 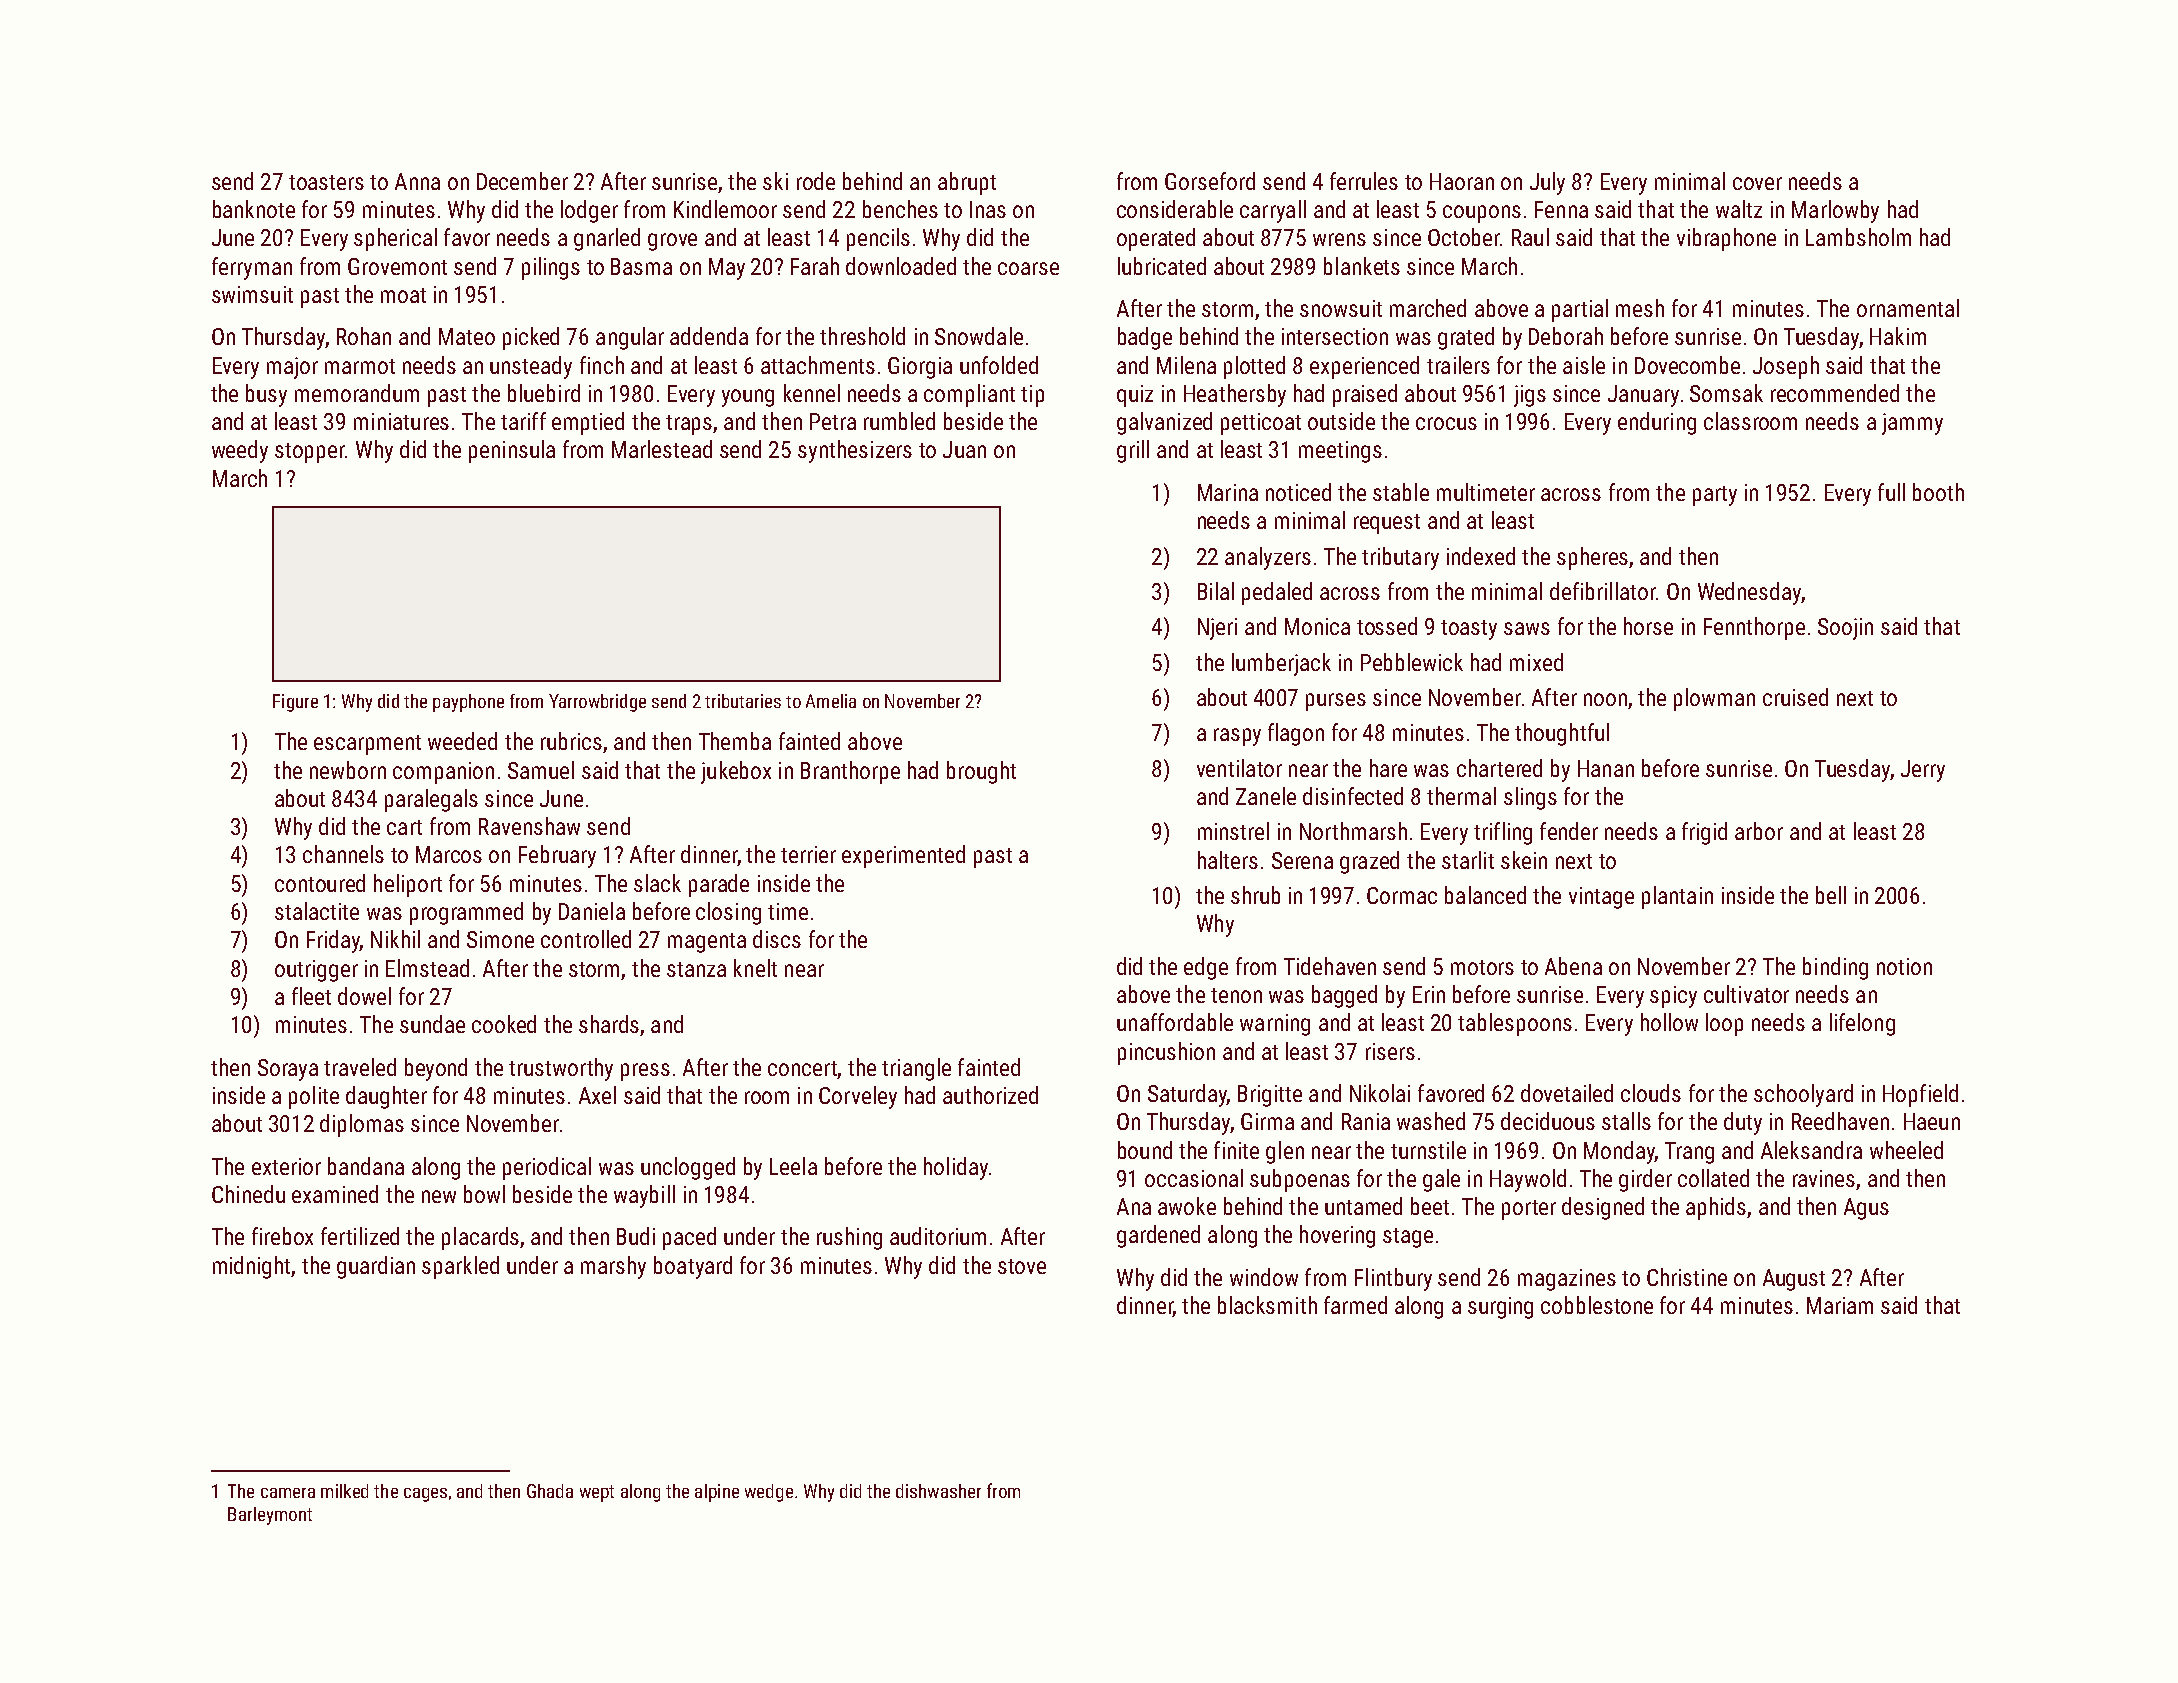 What do you see at coordinates (1754, 628) in the image?
I see `Fennthorpe` at bounding box center [1754, 628].
